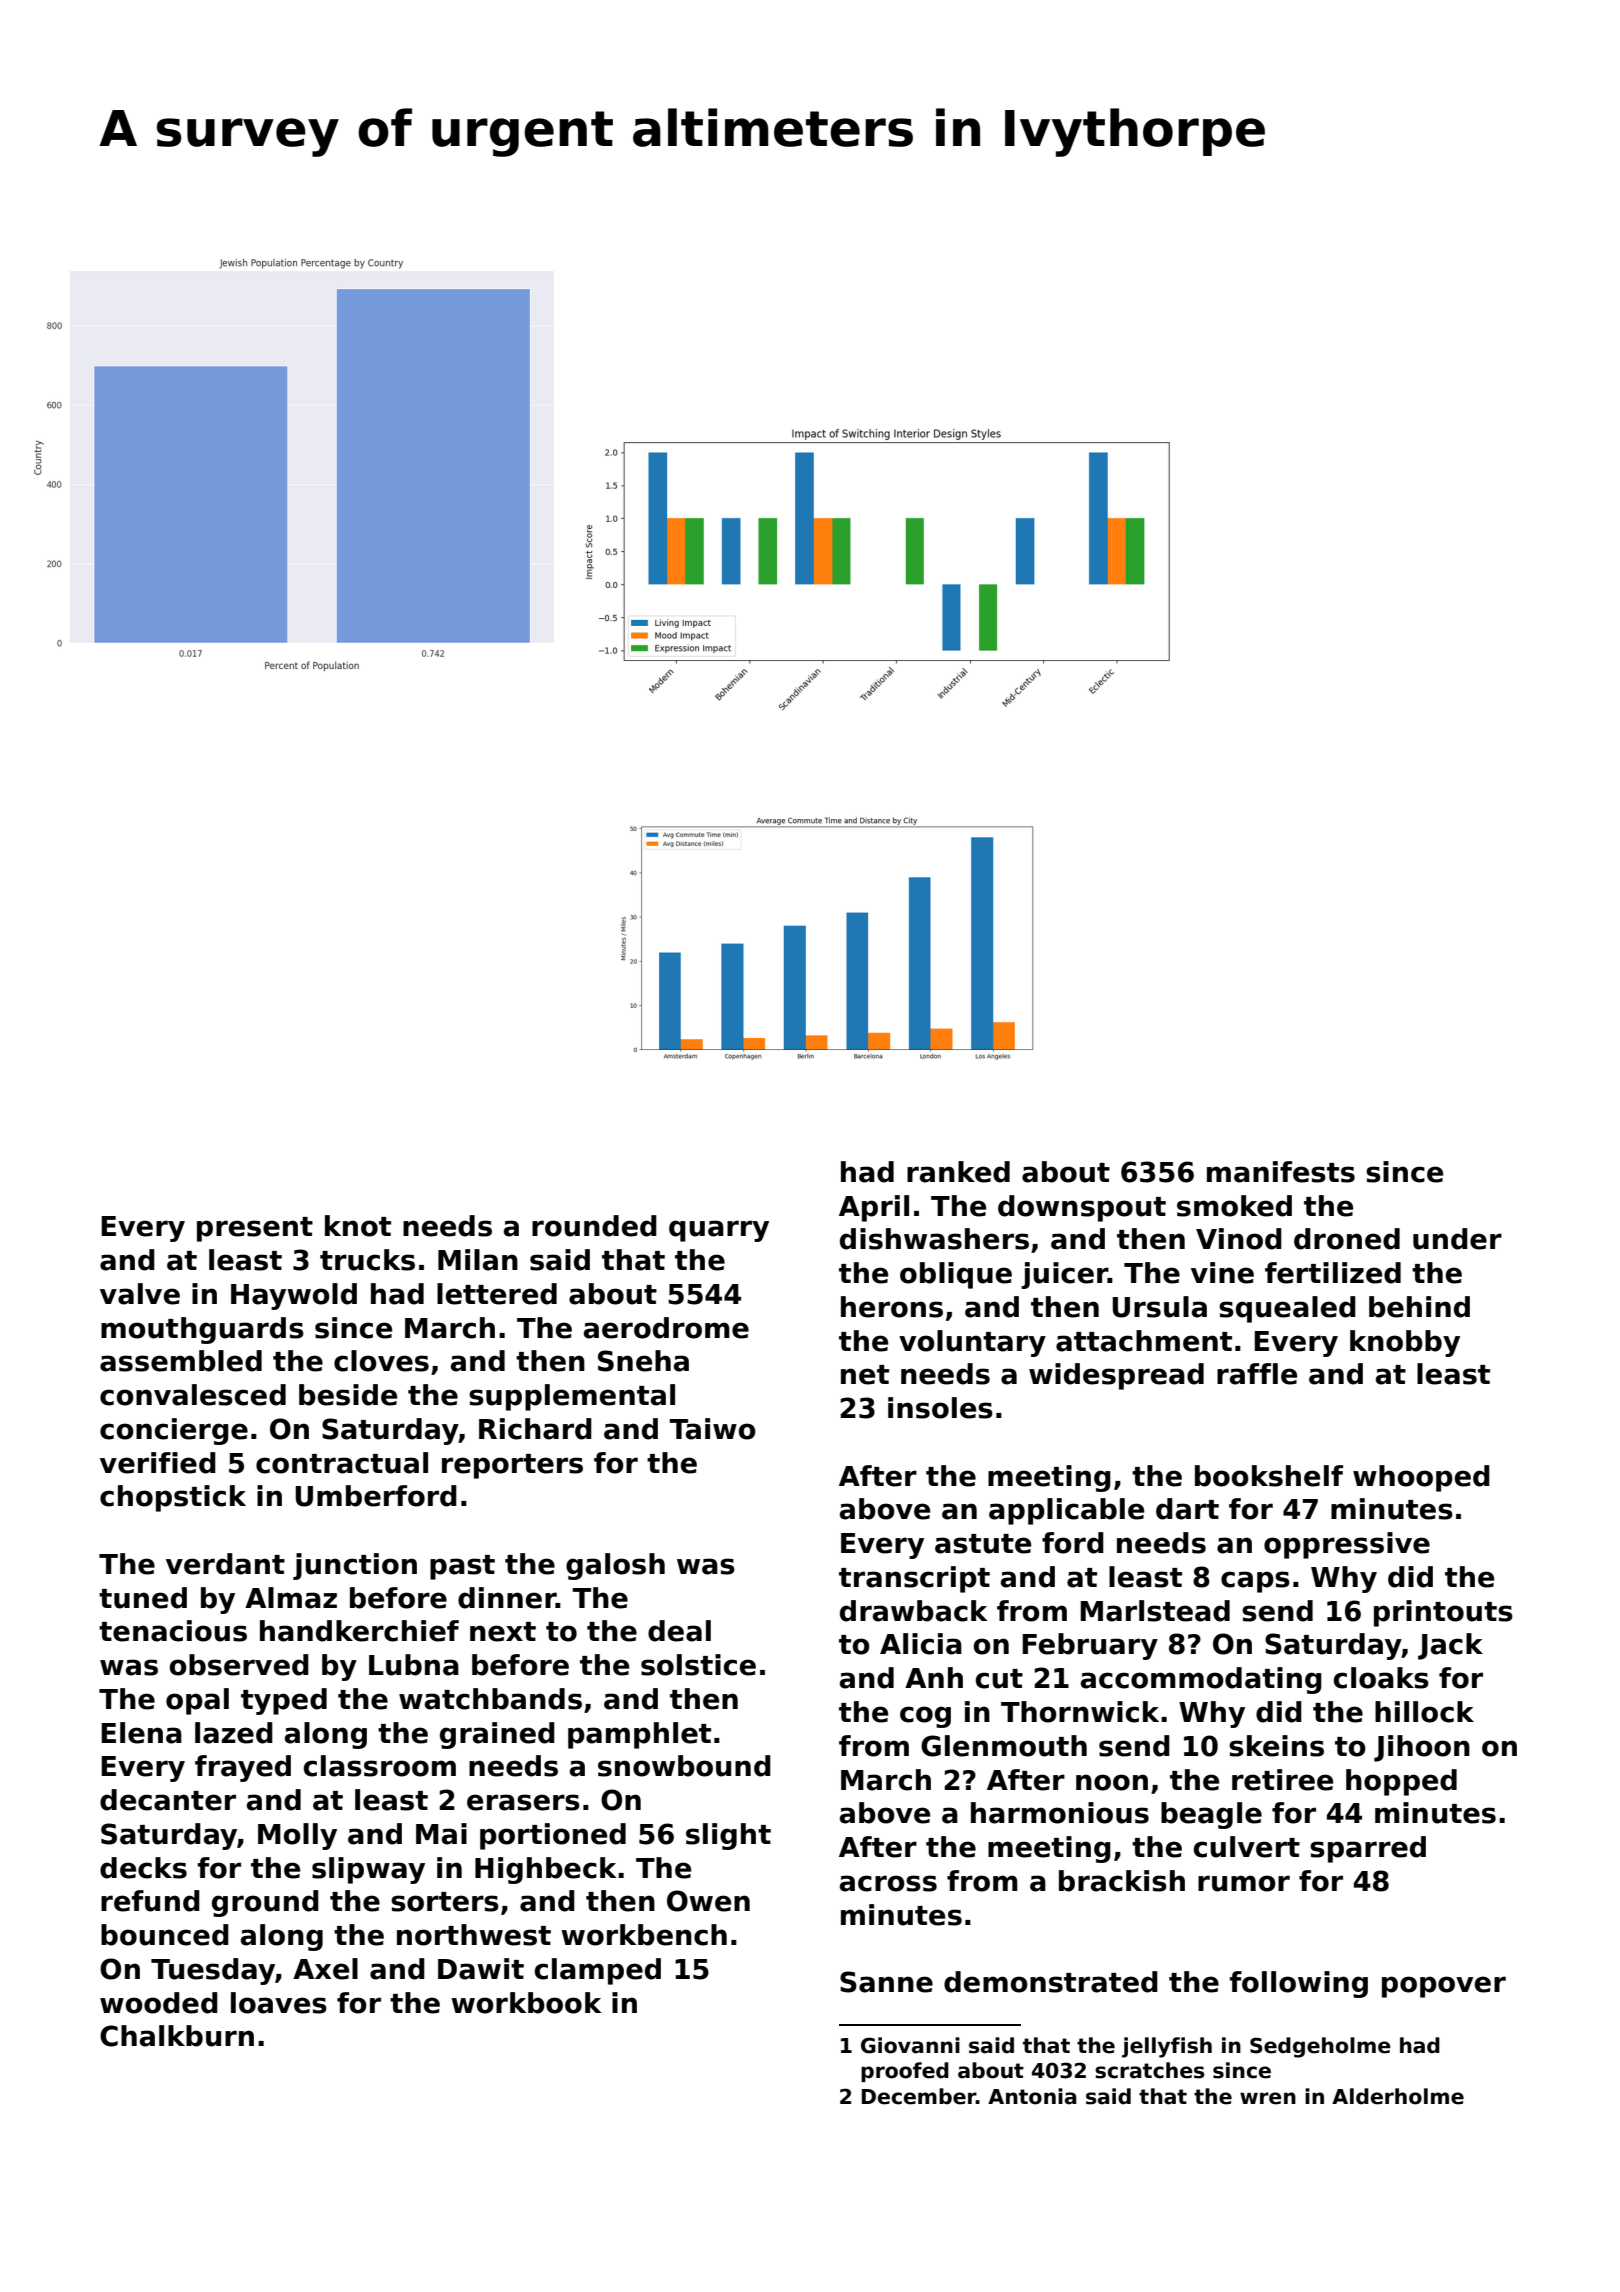 The image size is (1620, 2292). Describe the element at coordinates (367, 1260) in the screenshot. I see `trucks` at that location.
